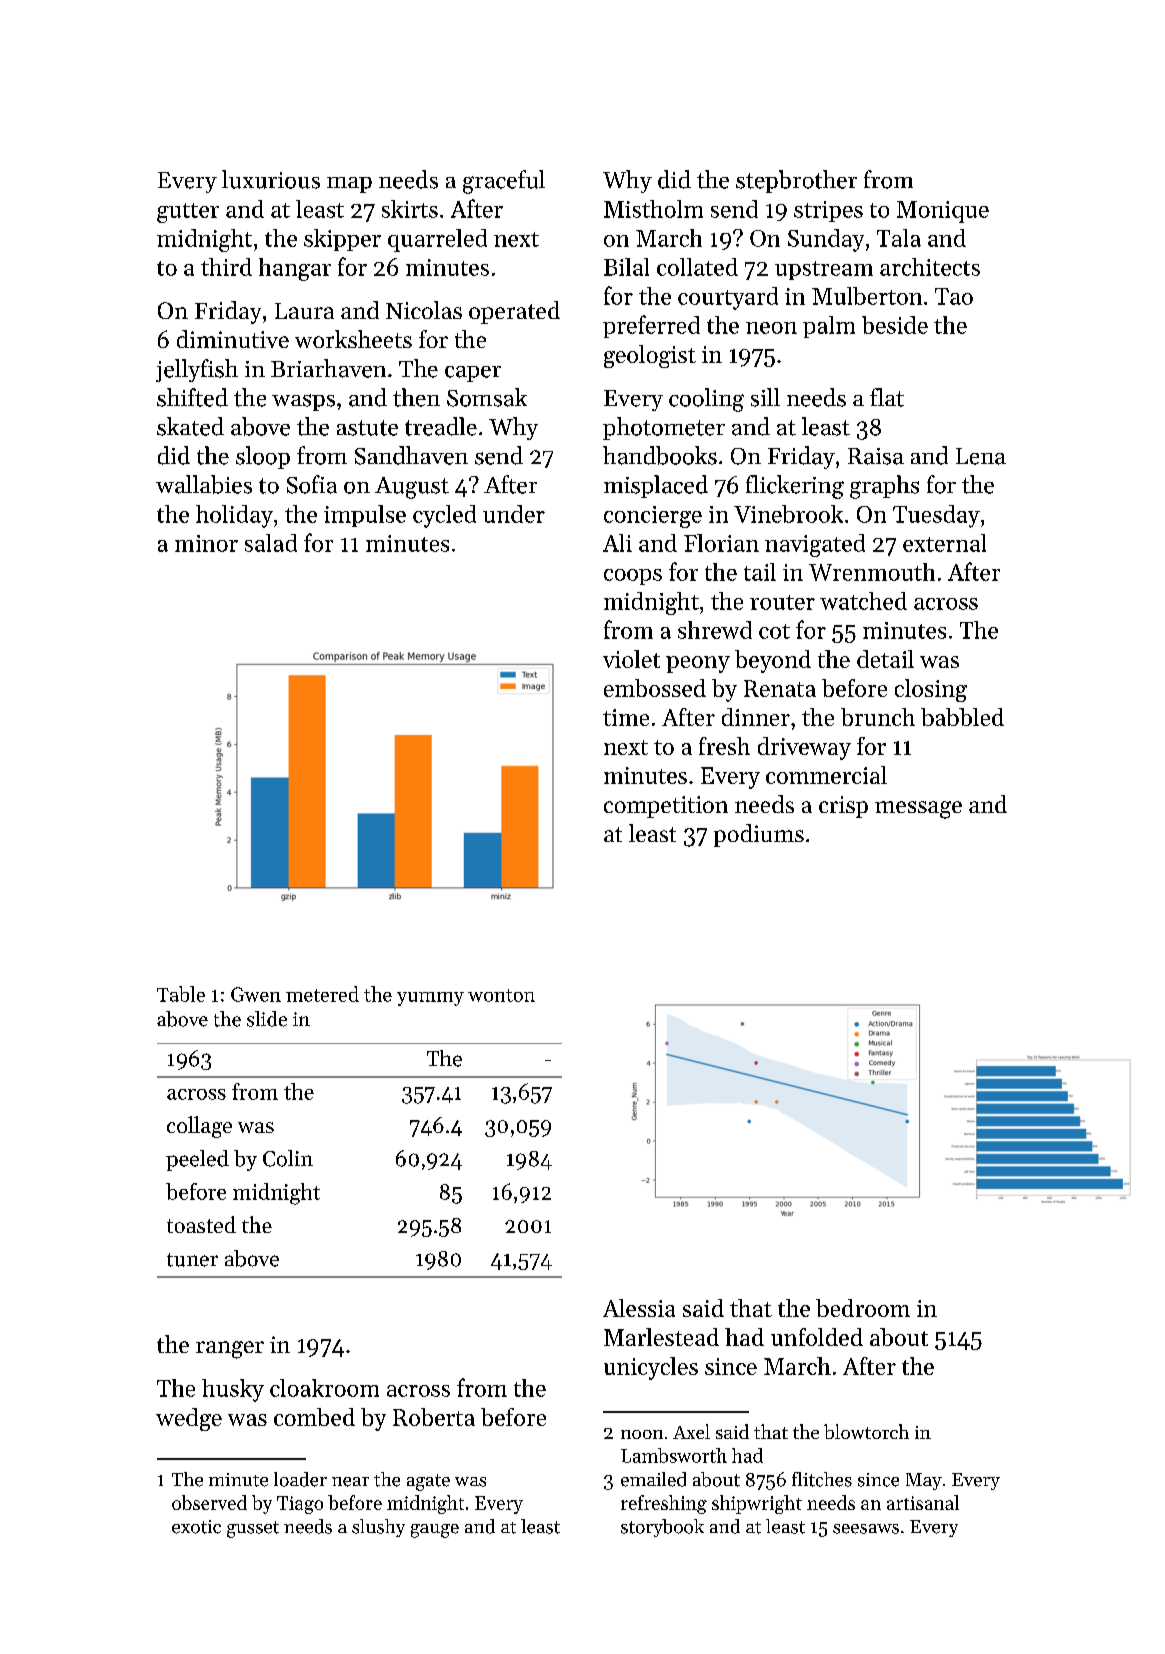 Image resolution: width=1165 pixels, height=1654 pixels. What do you see at coordinates (271, 543) in the screenshot?
I see `salad` at bounding box center [271, 543].
